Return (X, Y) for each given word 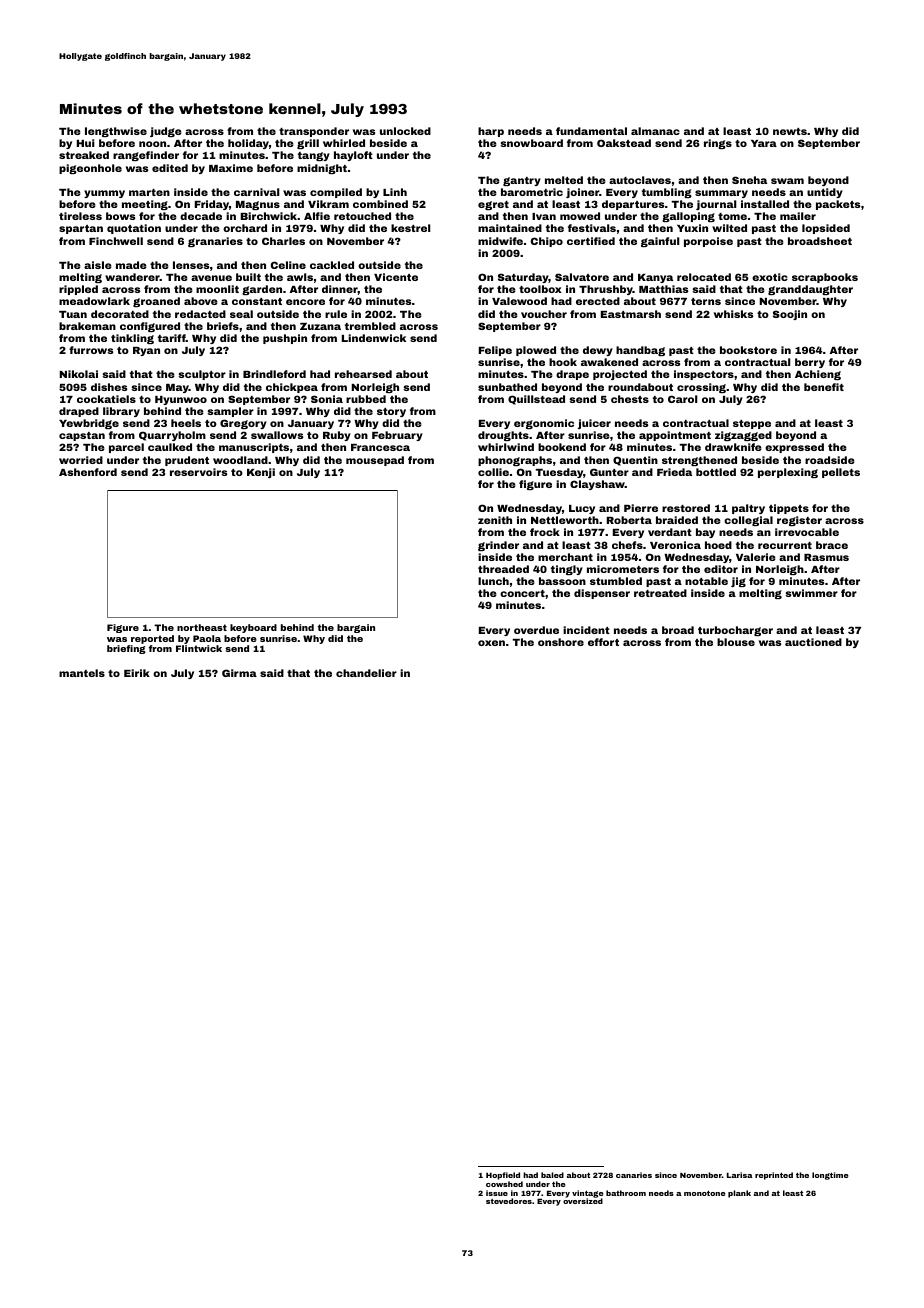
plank (739, 1194)
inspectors (704, 375)
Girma (239, 673)
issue (497, 1193)
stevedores (509, 1201)
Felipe (495, 351)
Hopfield (503, 1176)
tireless (80, 216)
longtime (830, 1176)
